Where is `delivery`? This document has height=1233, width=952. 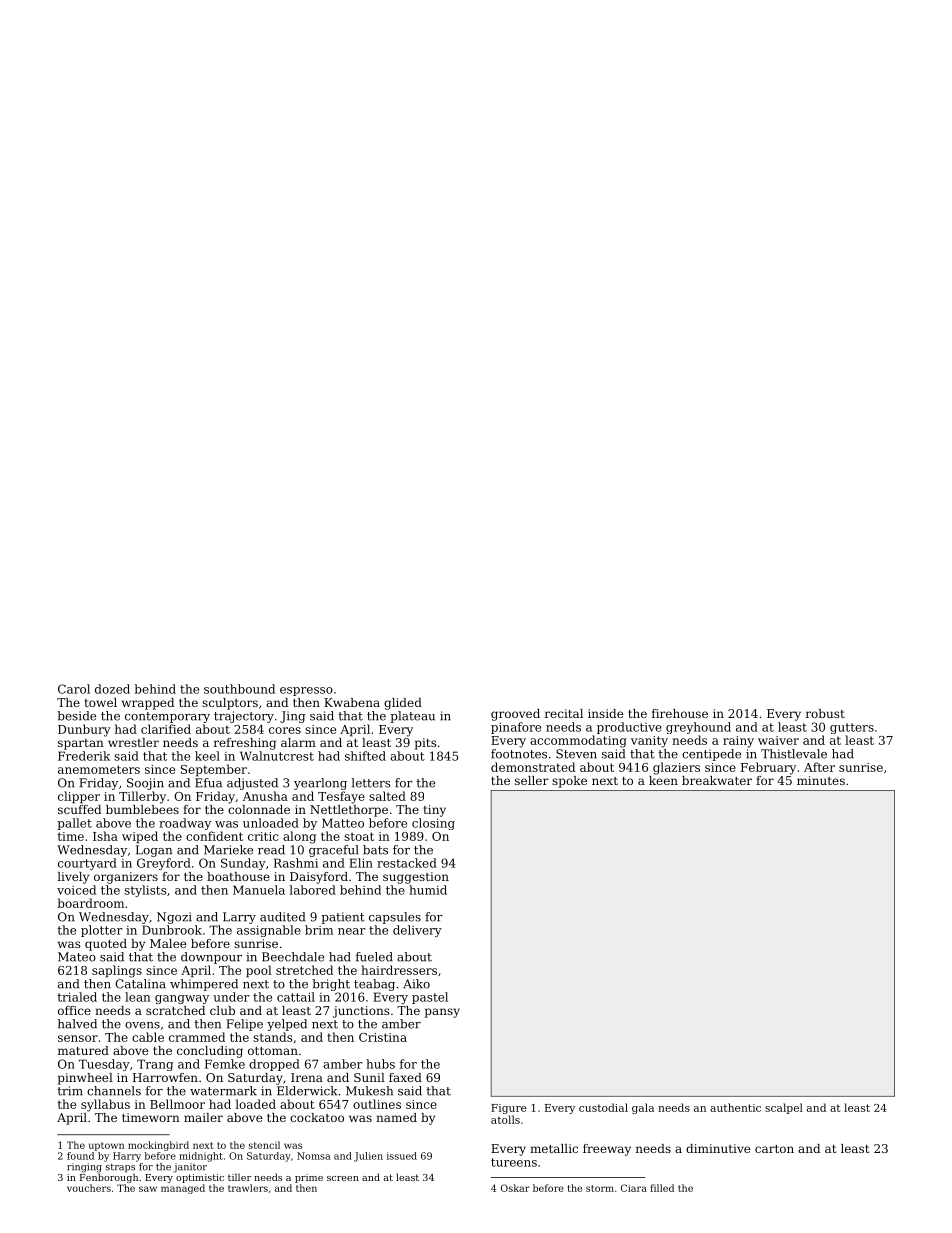 delivery is located at coordinates (417, 931).
